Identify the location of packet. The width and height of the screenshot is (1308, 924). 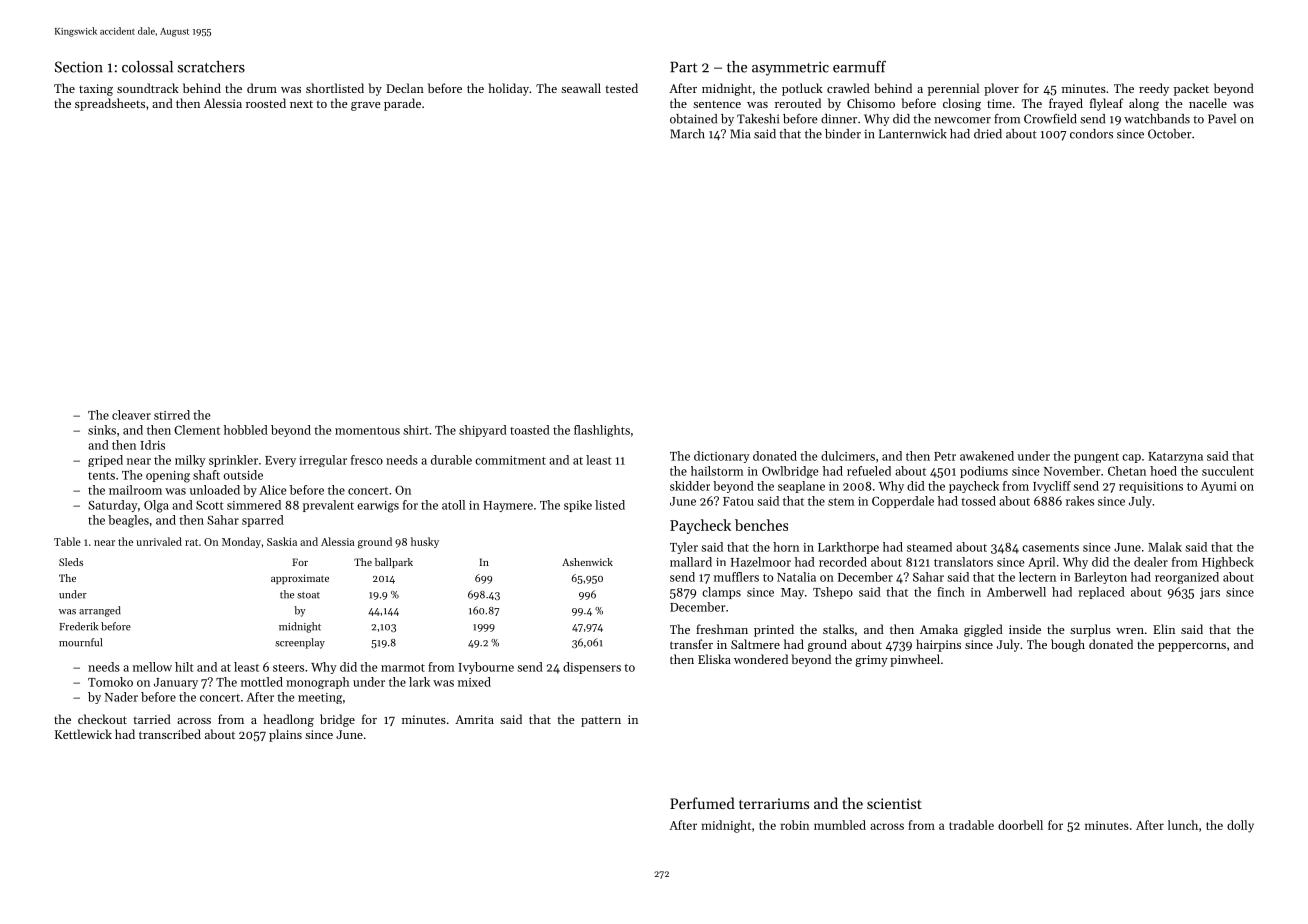
(1191, 89).
